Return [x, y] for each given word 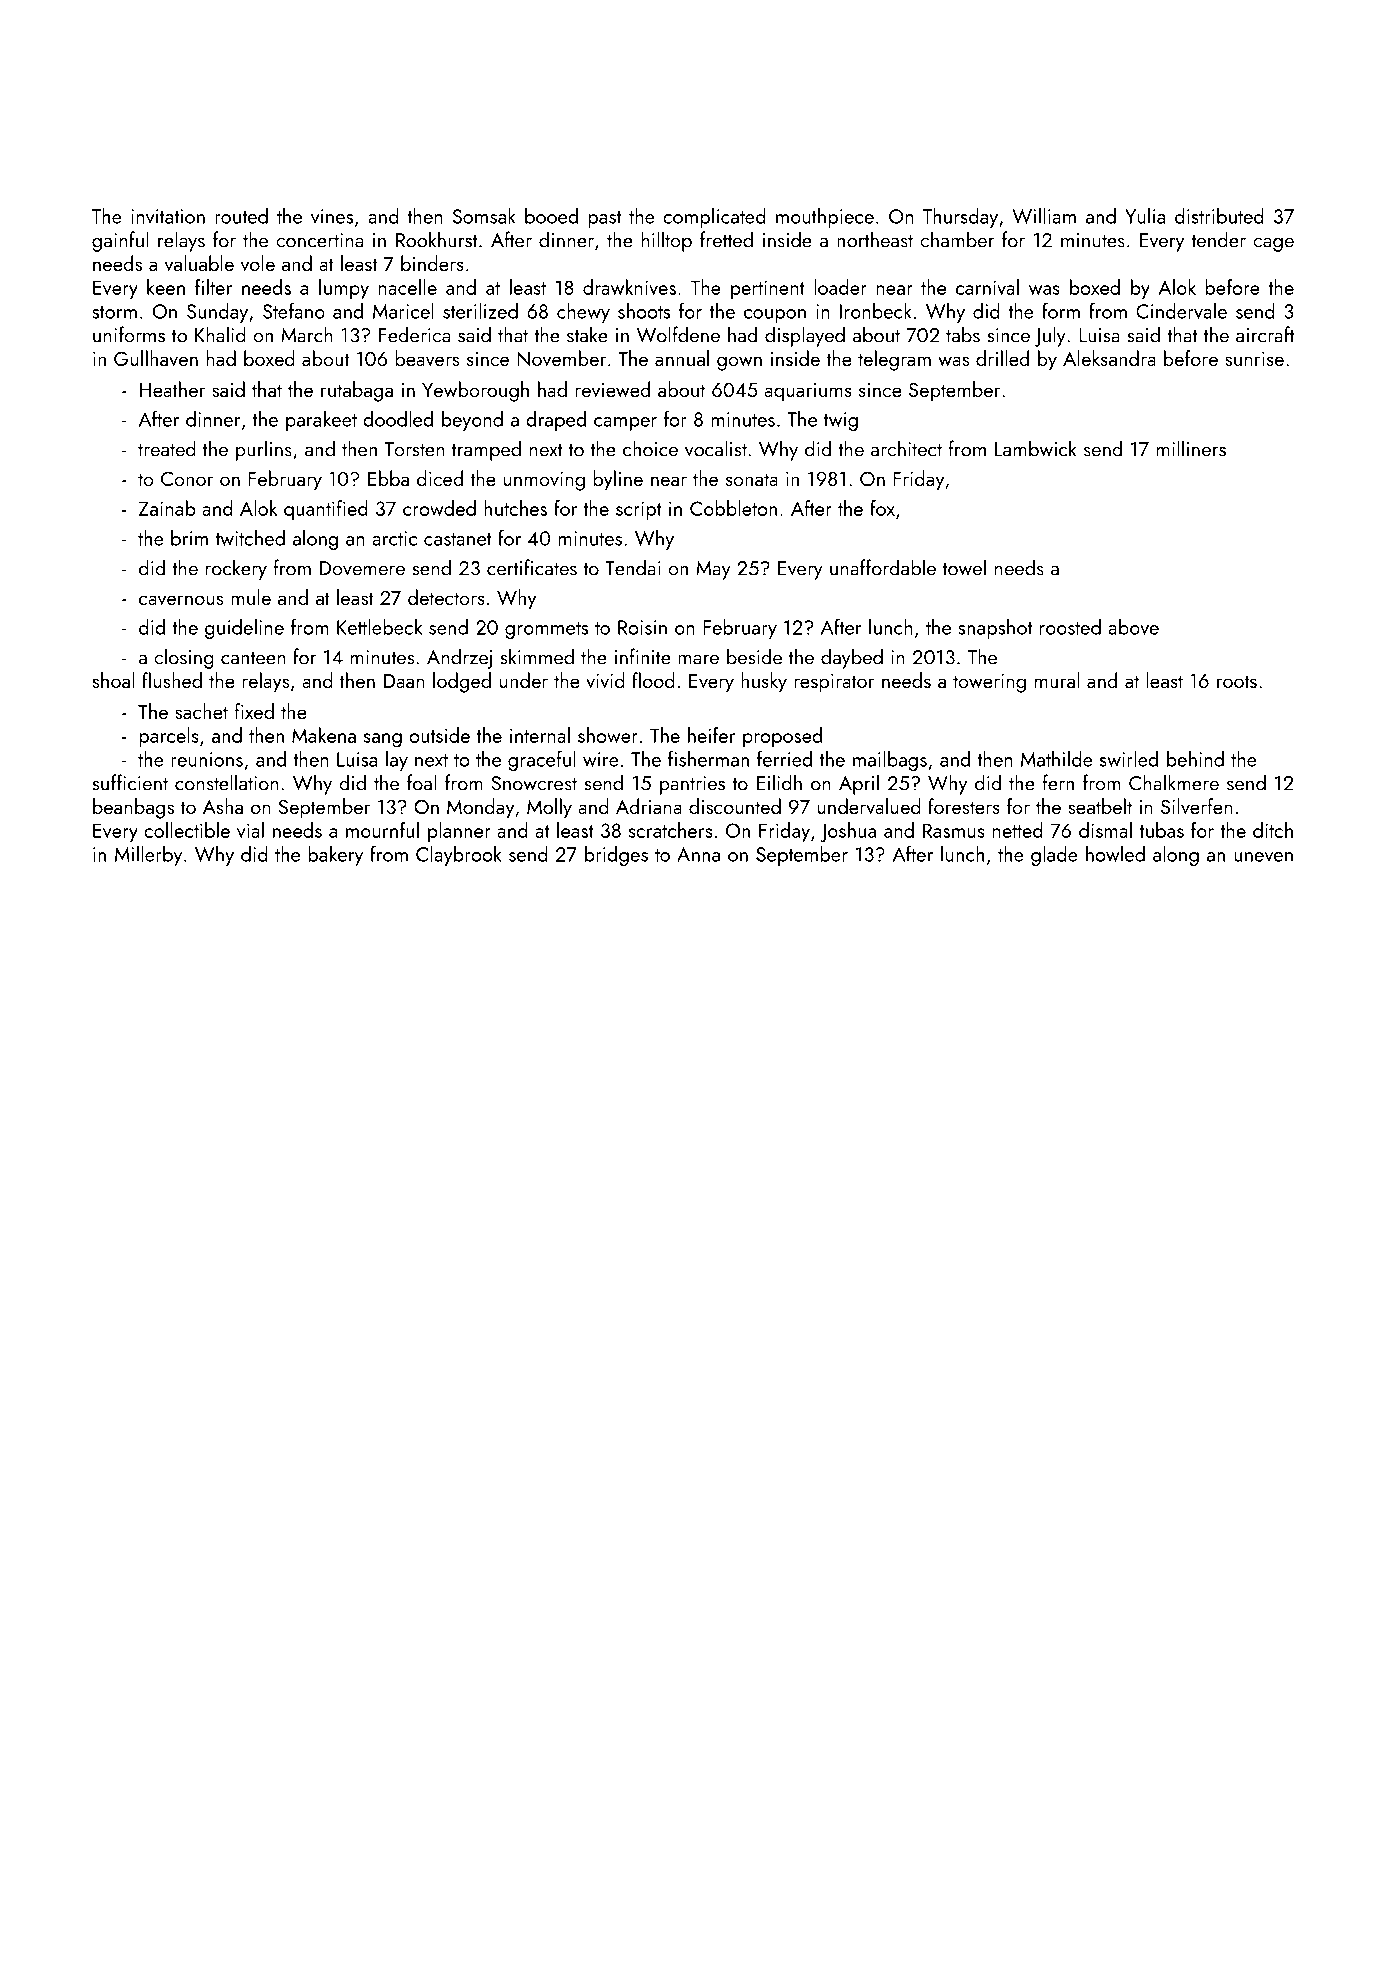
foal [421, 782]
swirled [1129, 759]
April [859, 784]
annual [682, 358]
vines [332, 216]
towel [964, 567]
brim [189, 538]
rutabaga [357, 391]
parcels [169, 737]
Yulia [1145, 216]
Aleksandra [1109, 358]
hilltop [667, 241]
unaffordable [883, 567]
